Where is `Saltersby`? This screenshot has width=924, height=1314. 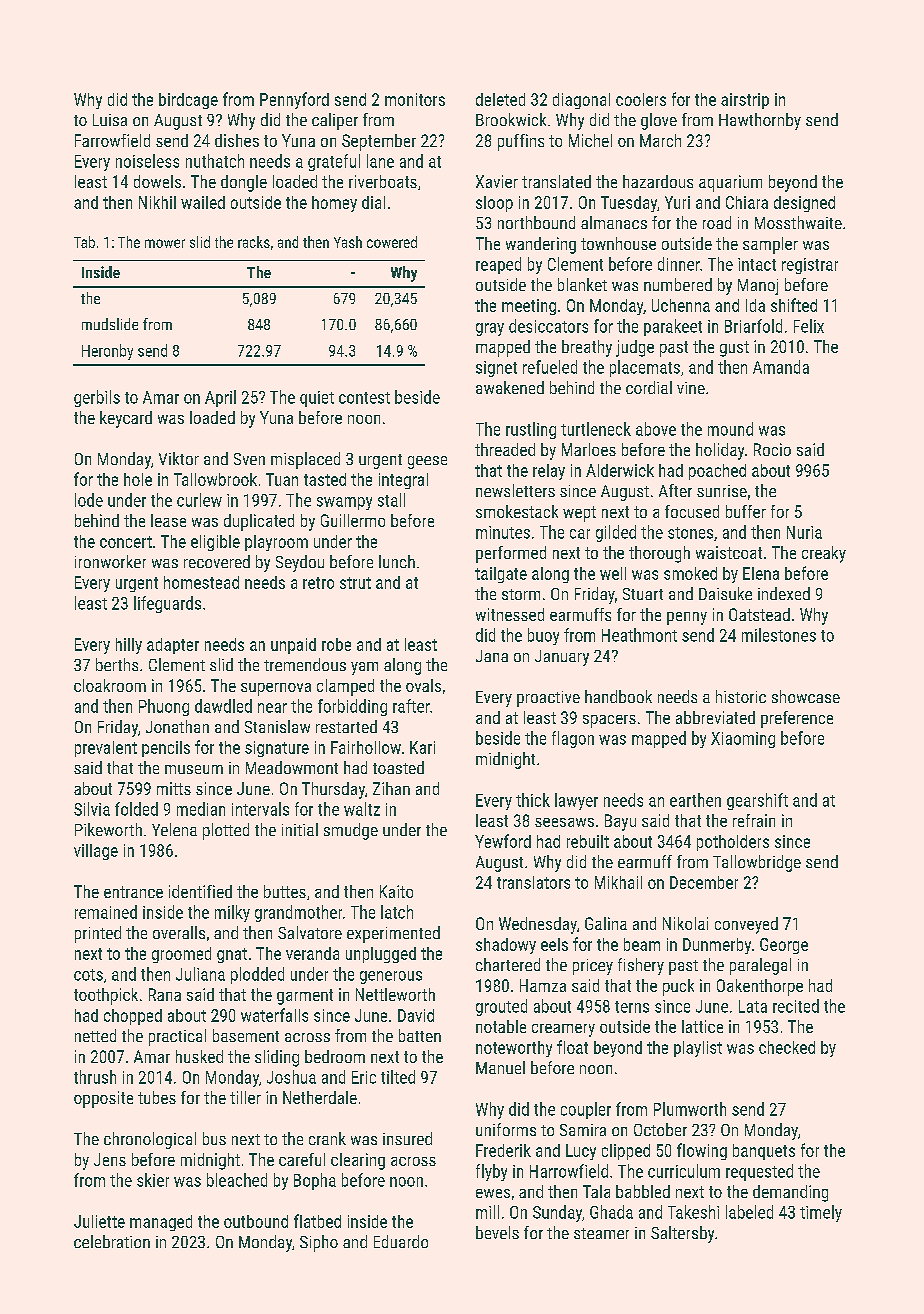
Saltersby is located at coordinates (682, 1234).
